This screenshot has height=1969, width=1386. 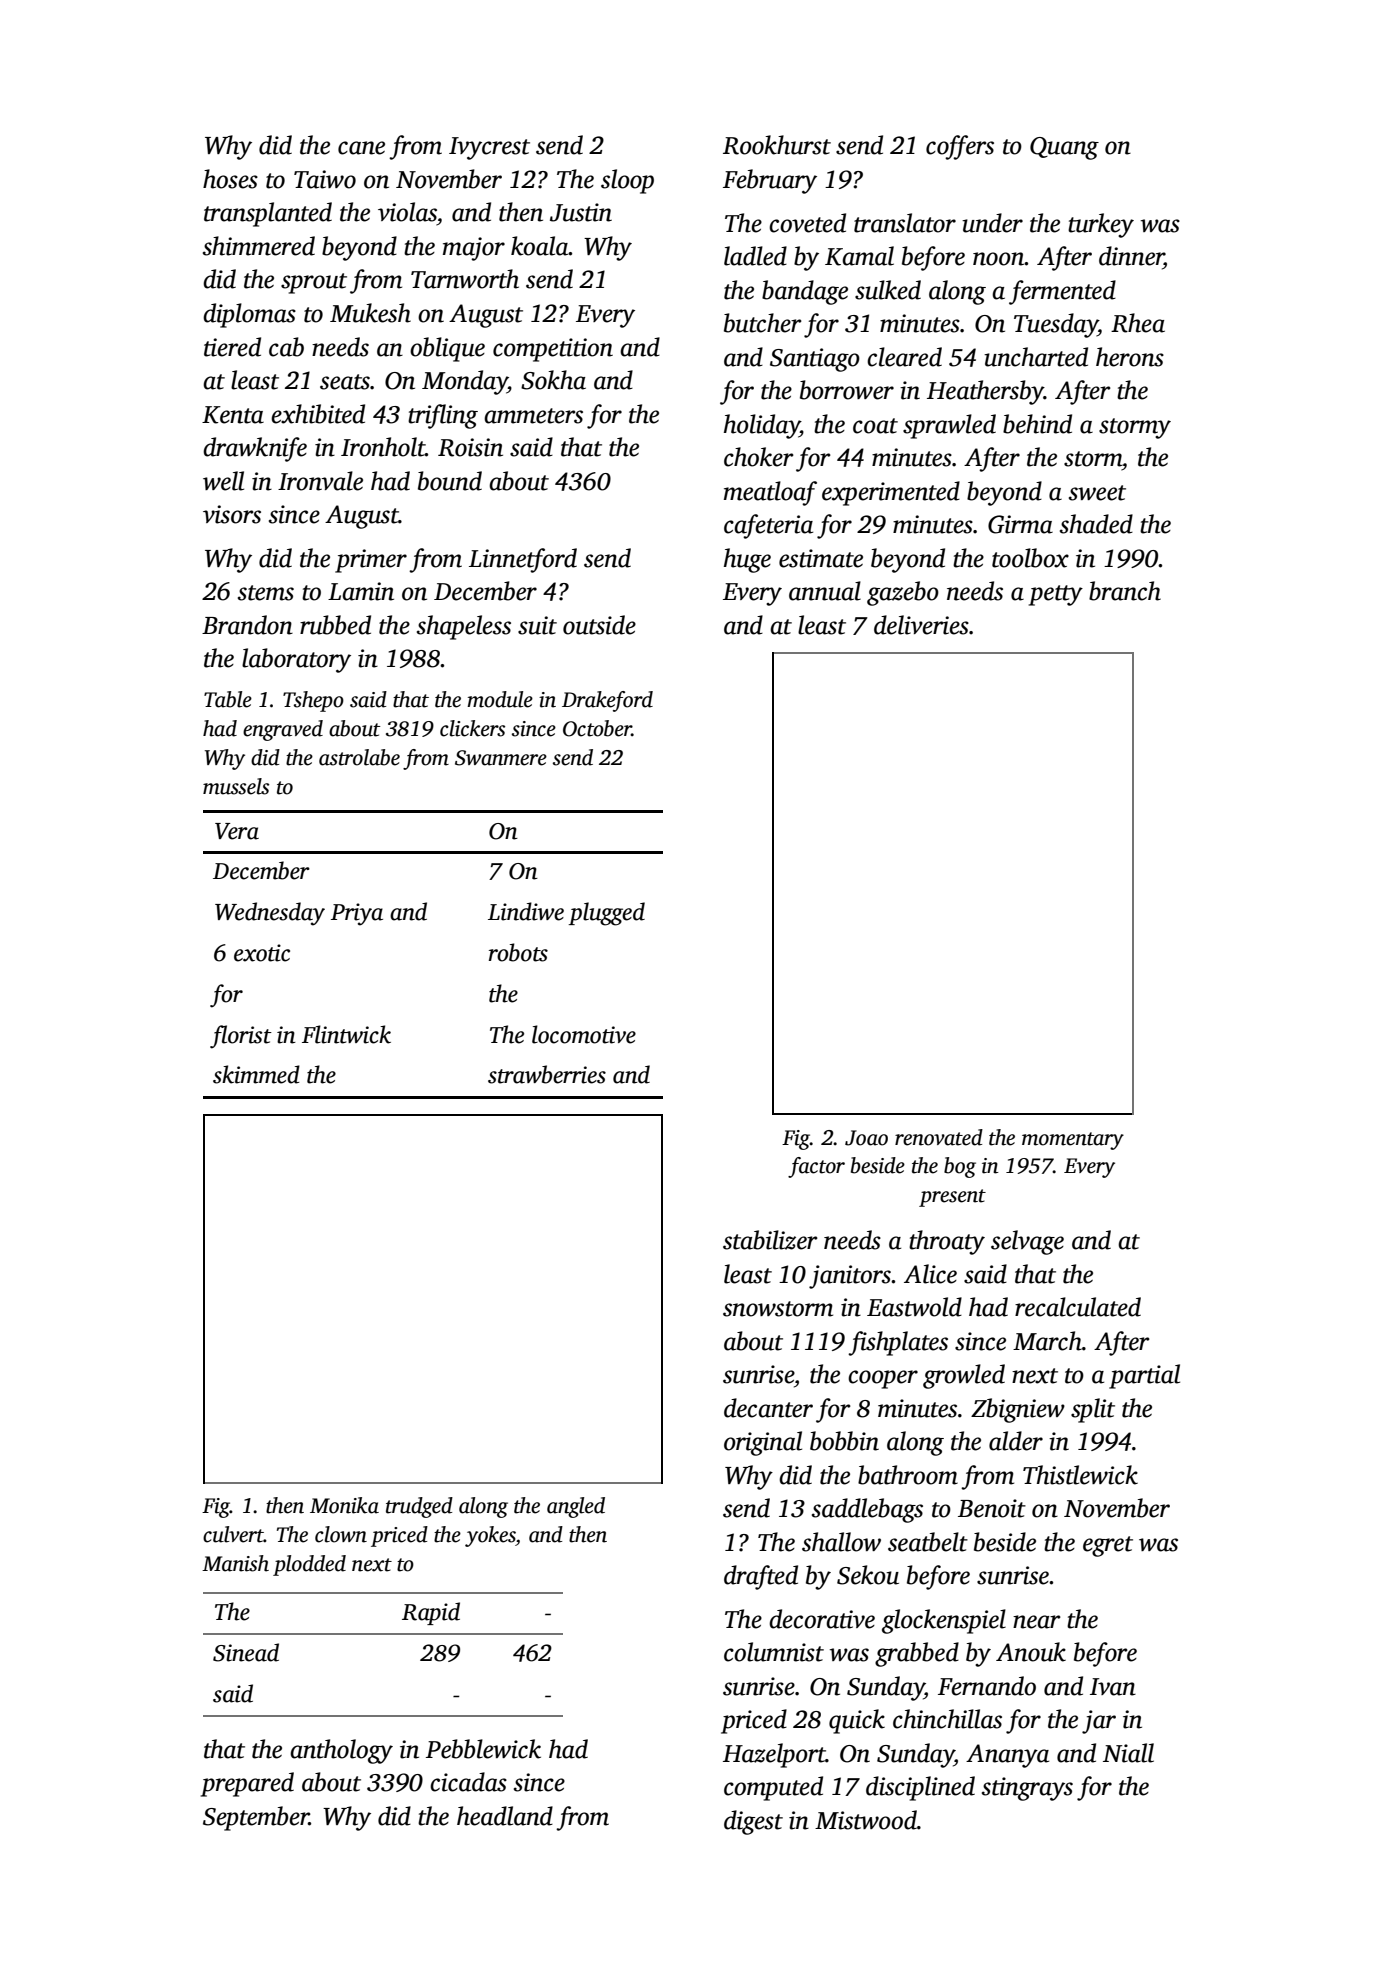 What do you see at coordinates (233, 1534) in the screenshot?
I see `culvert` at bounding box center [233, 1534].
